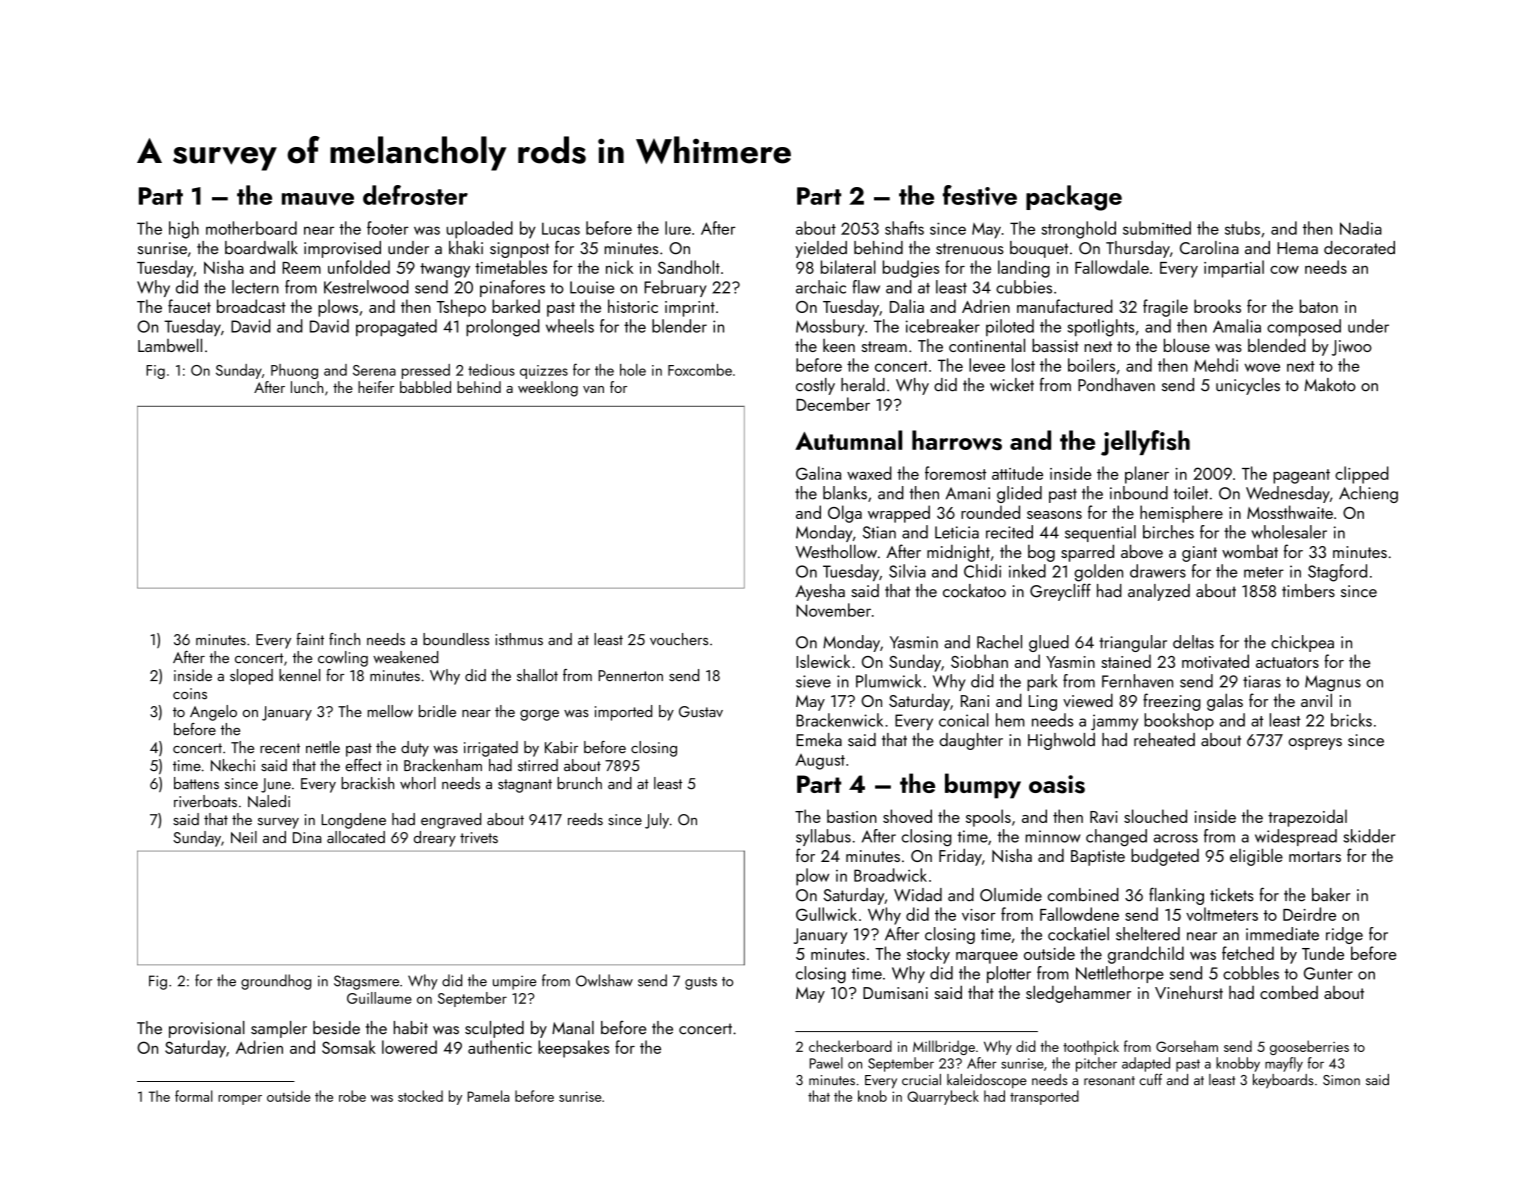  I want to click on Galina, so click(818, 473).
